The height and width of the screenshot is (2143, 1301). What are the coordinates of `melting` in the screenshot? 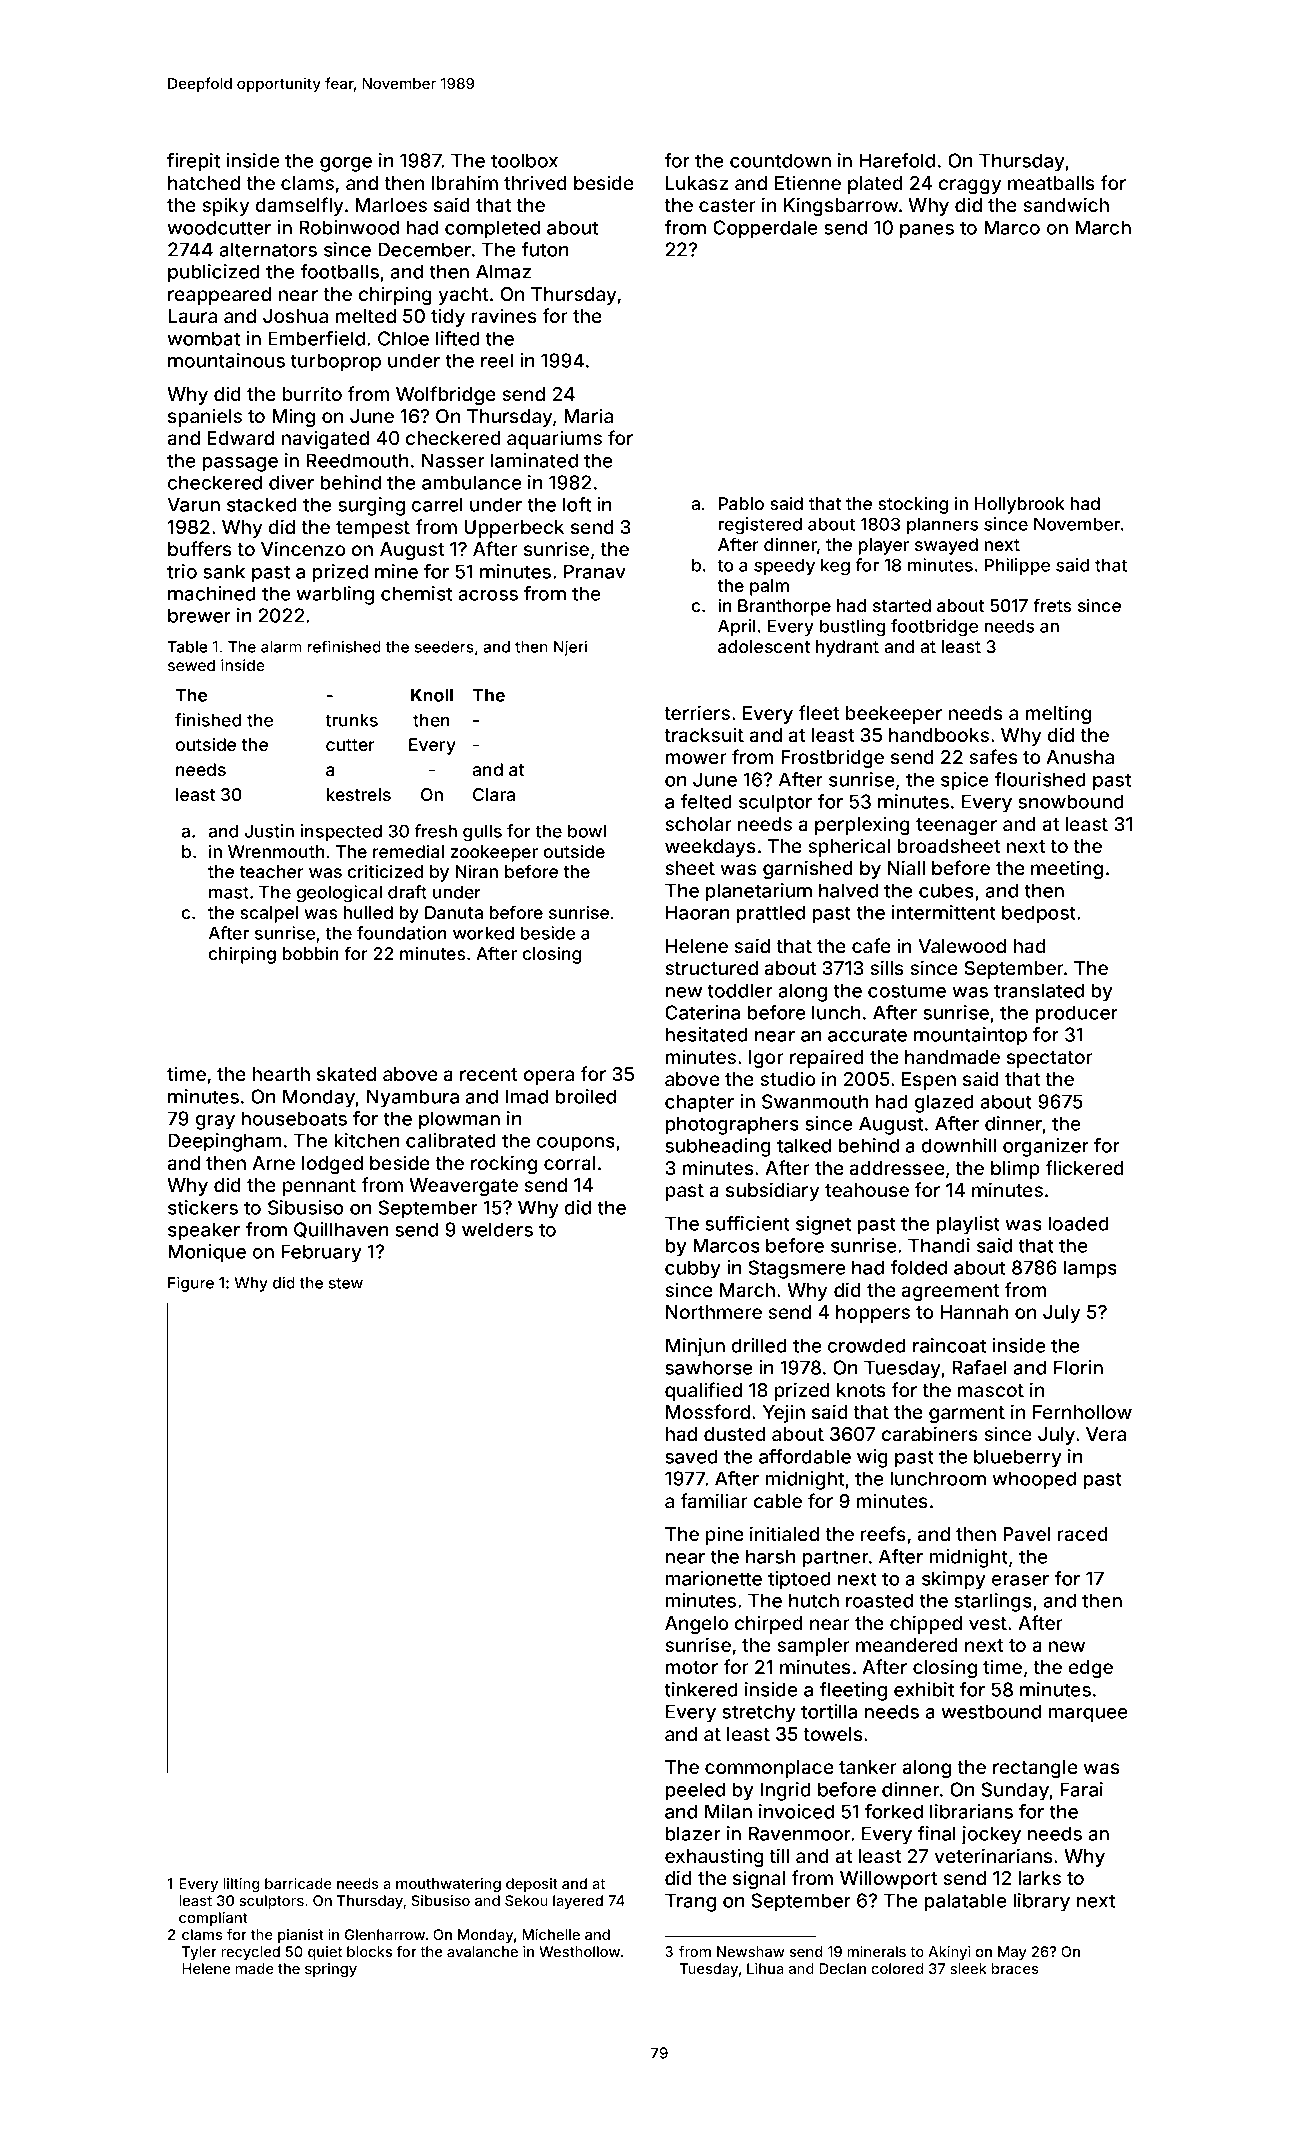 It's located at (1058, 714).
